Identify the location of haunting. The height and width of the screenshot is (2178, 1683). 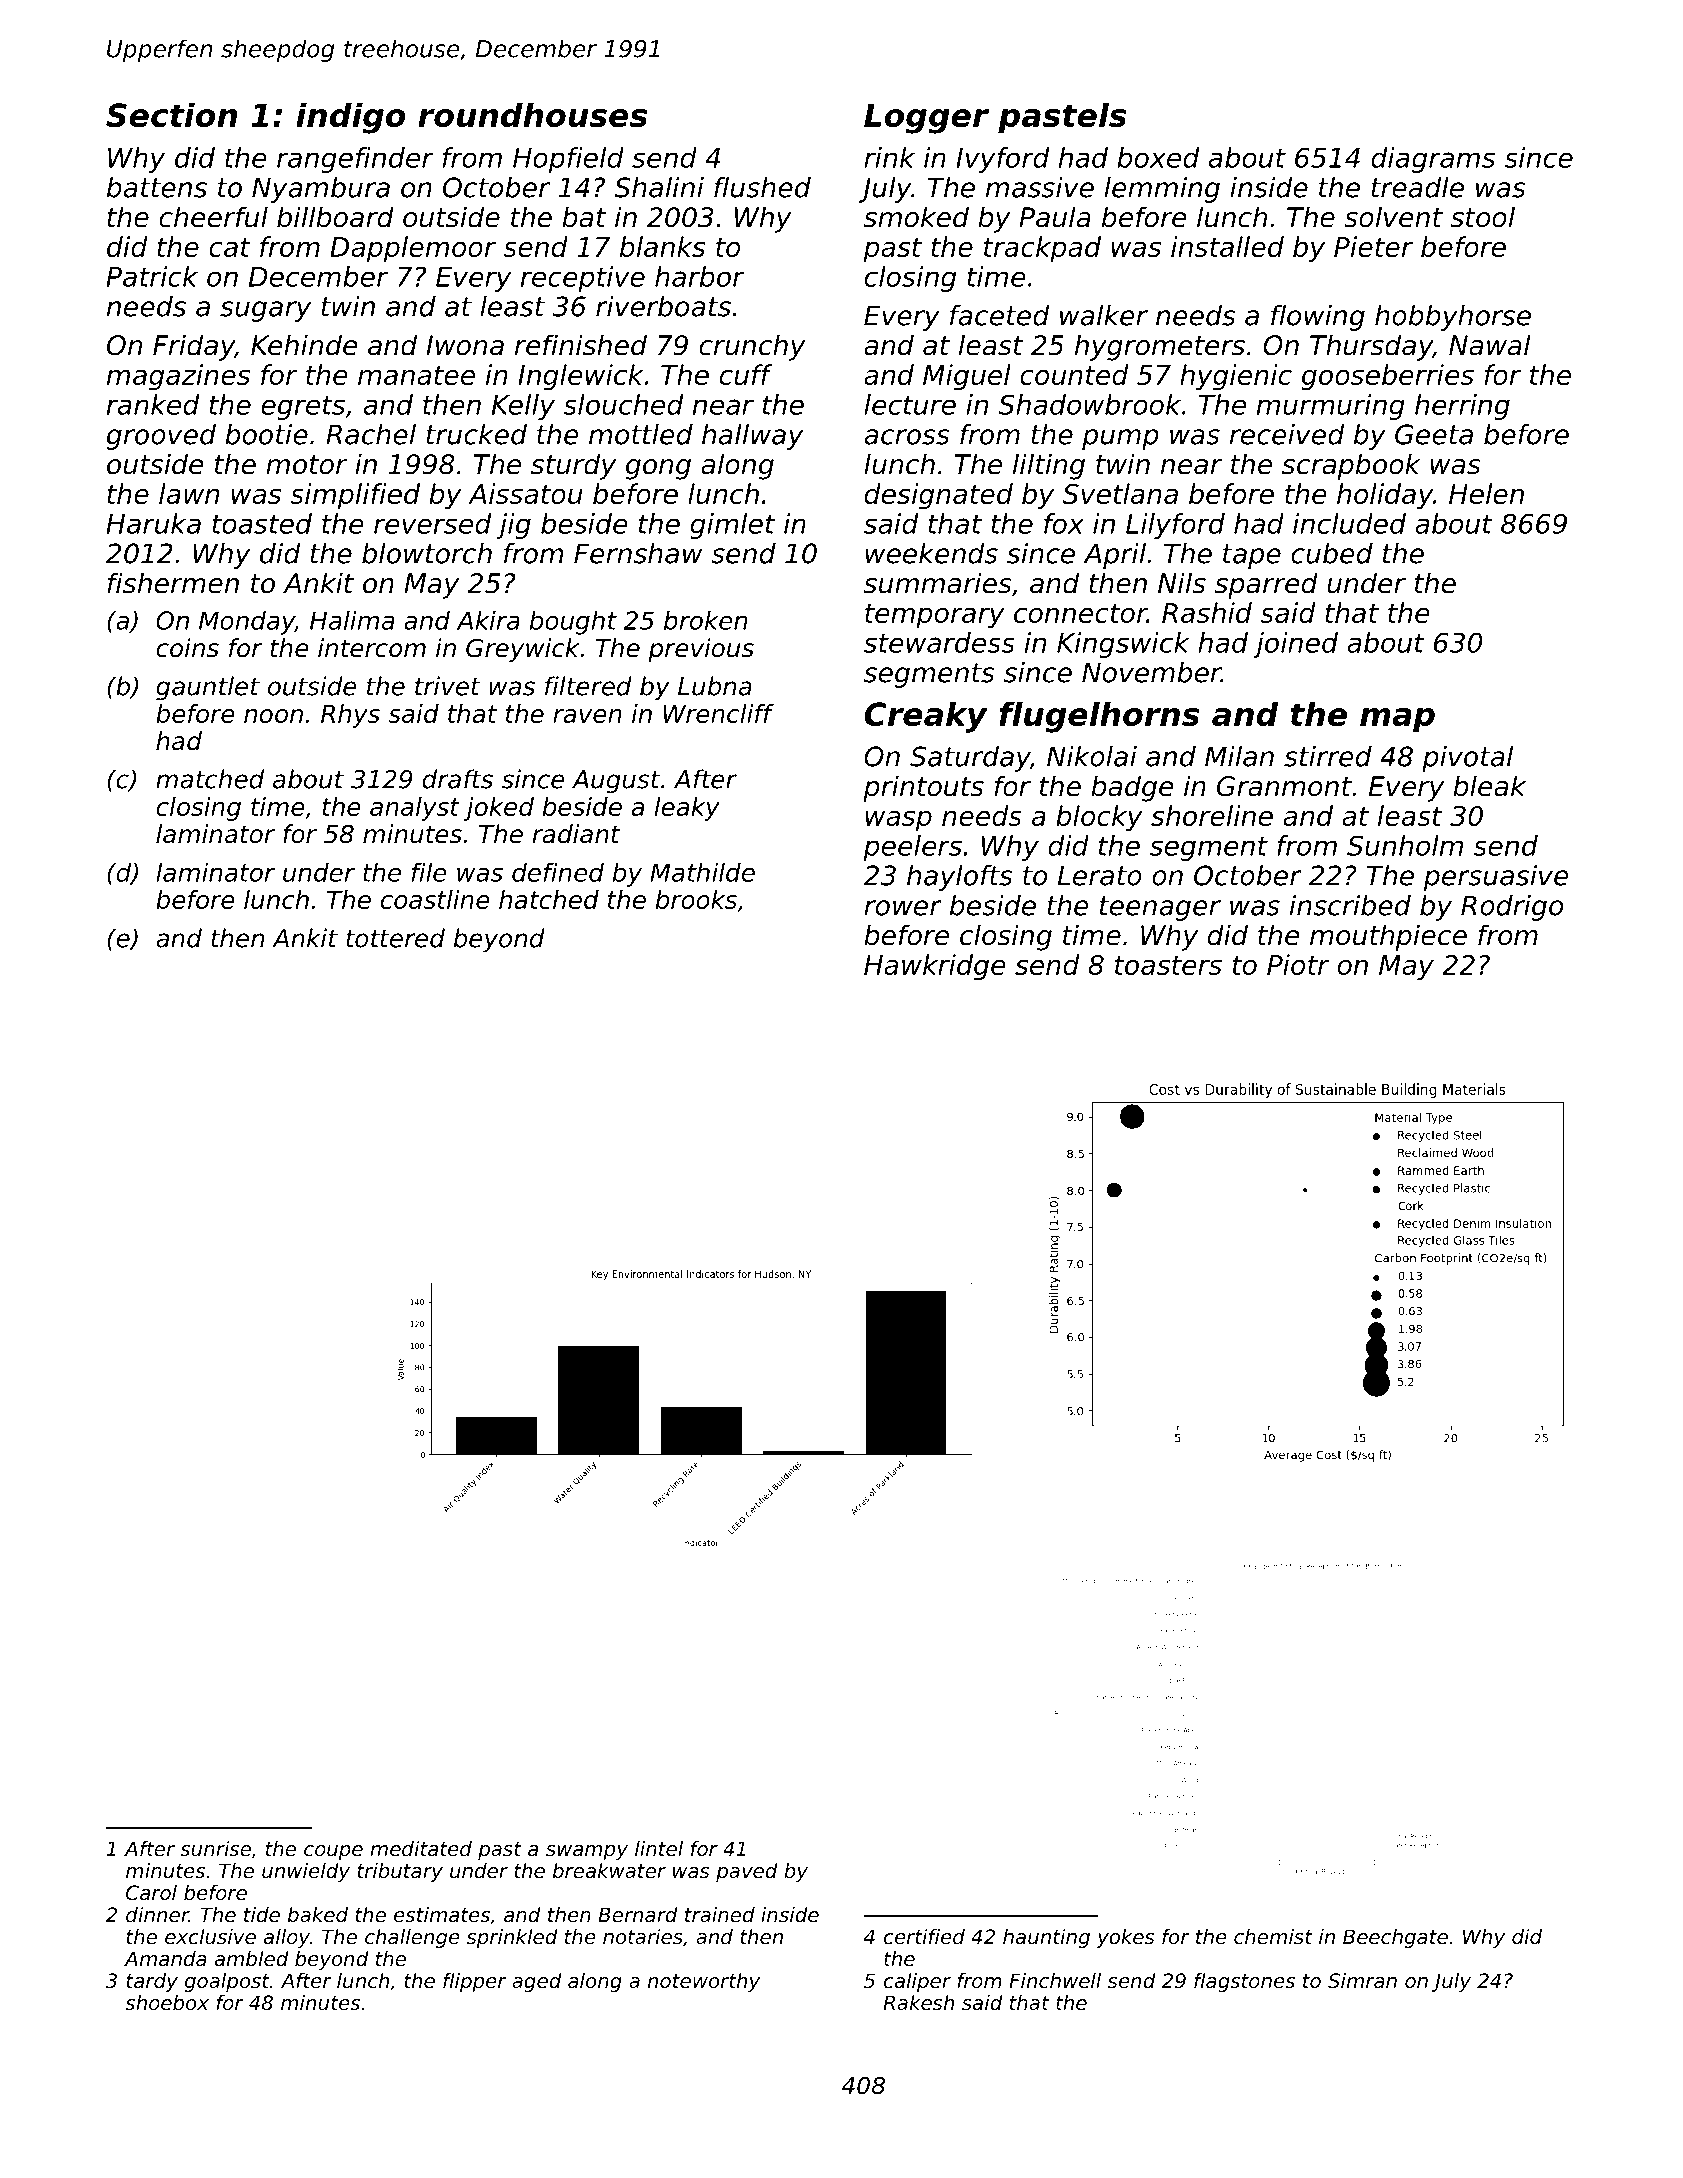
(1046, 1938).
